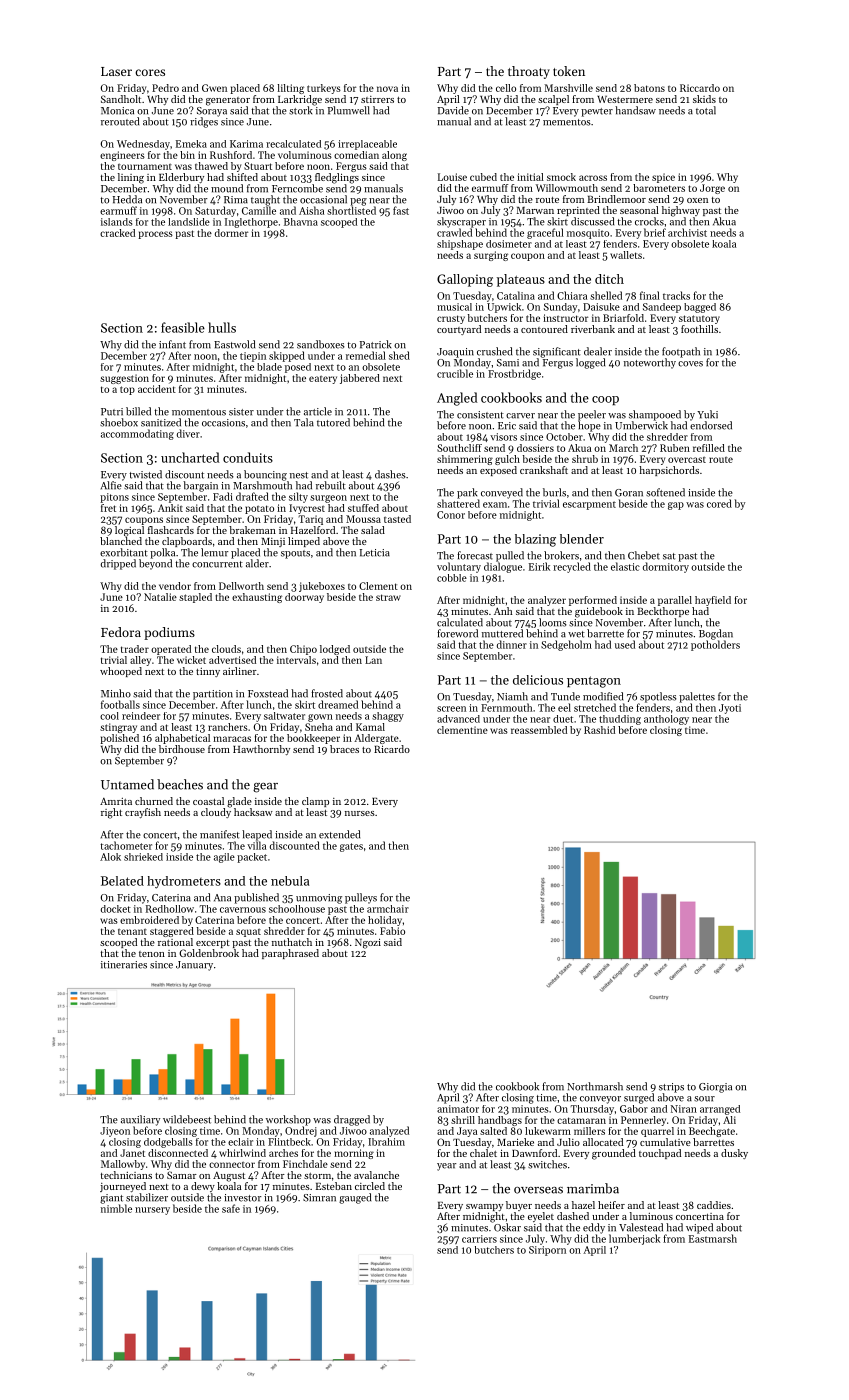 The width and height of the screenshot is (849, 1400). What do you see at coordinates (355, 1198) in the screenshot?
I see `gauged` at bounding box center [355, 1198].
